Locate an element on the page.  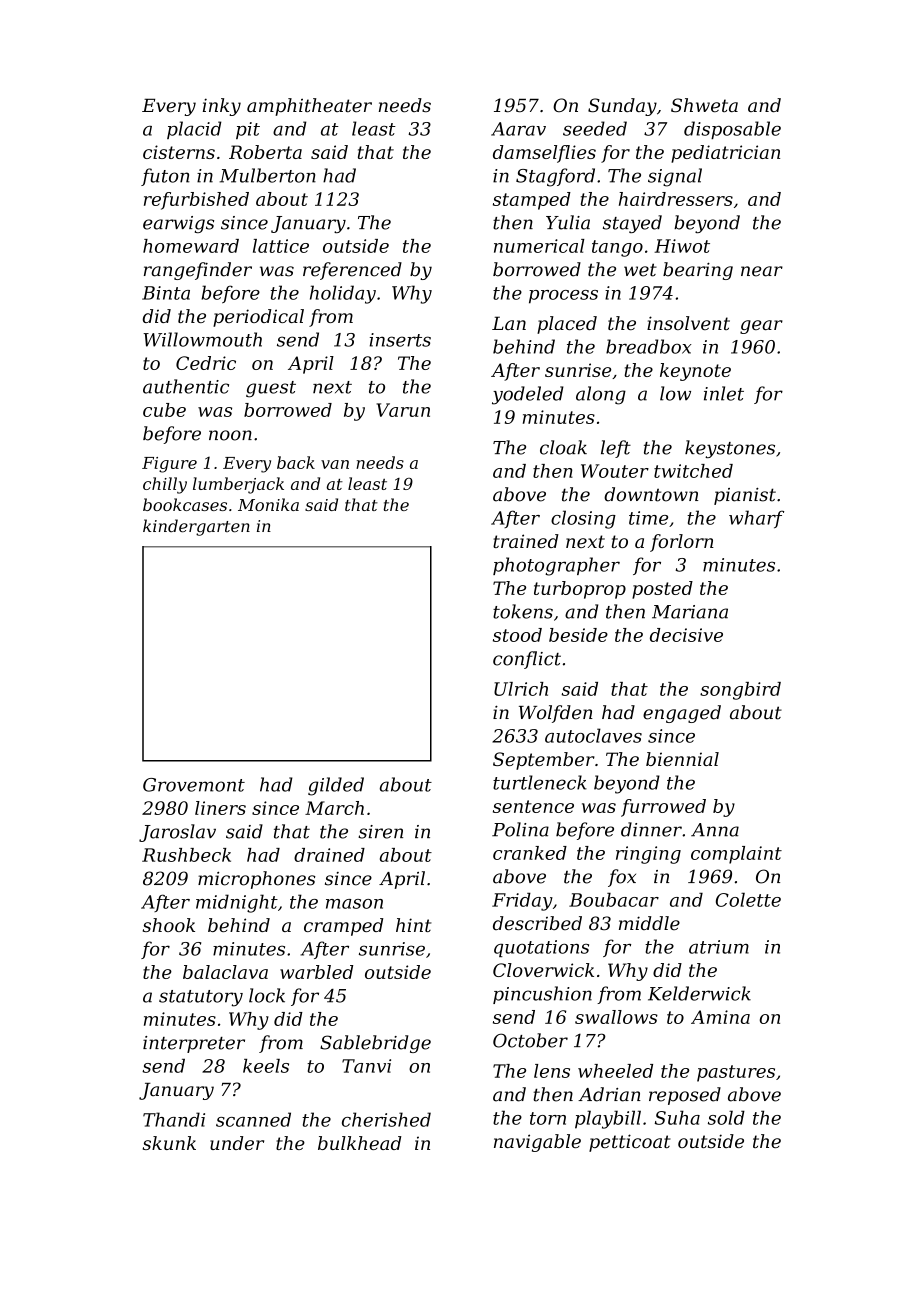
gear is located at coordinates (761, 327).
